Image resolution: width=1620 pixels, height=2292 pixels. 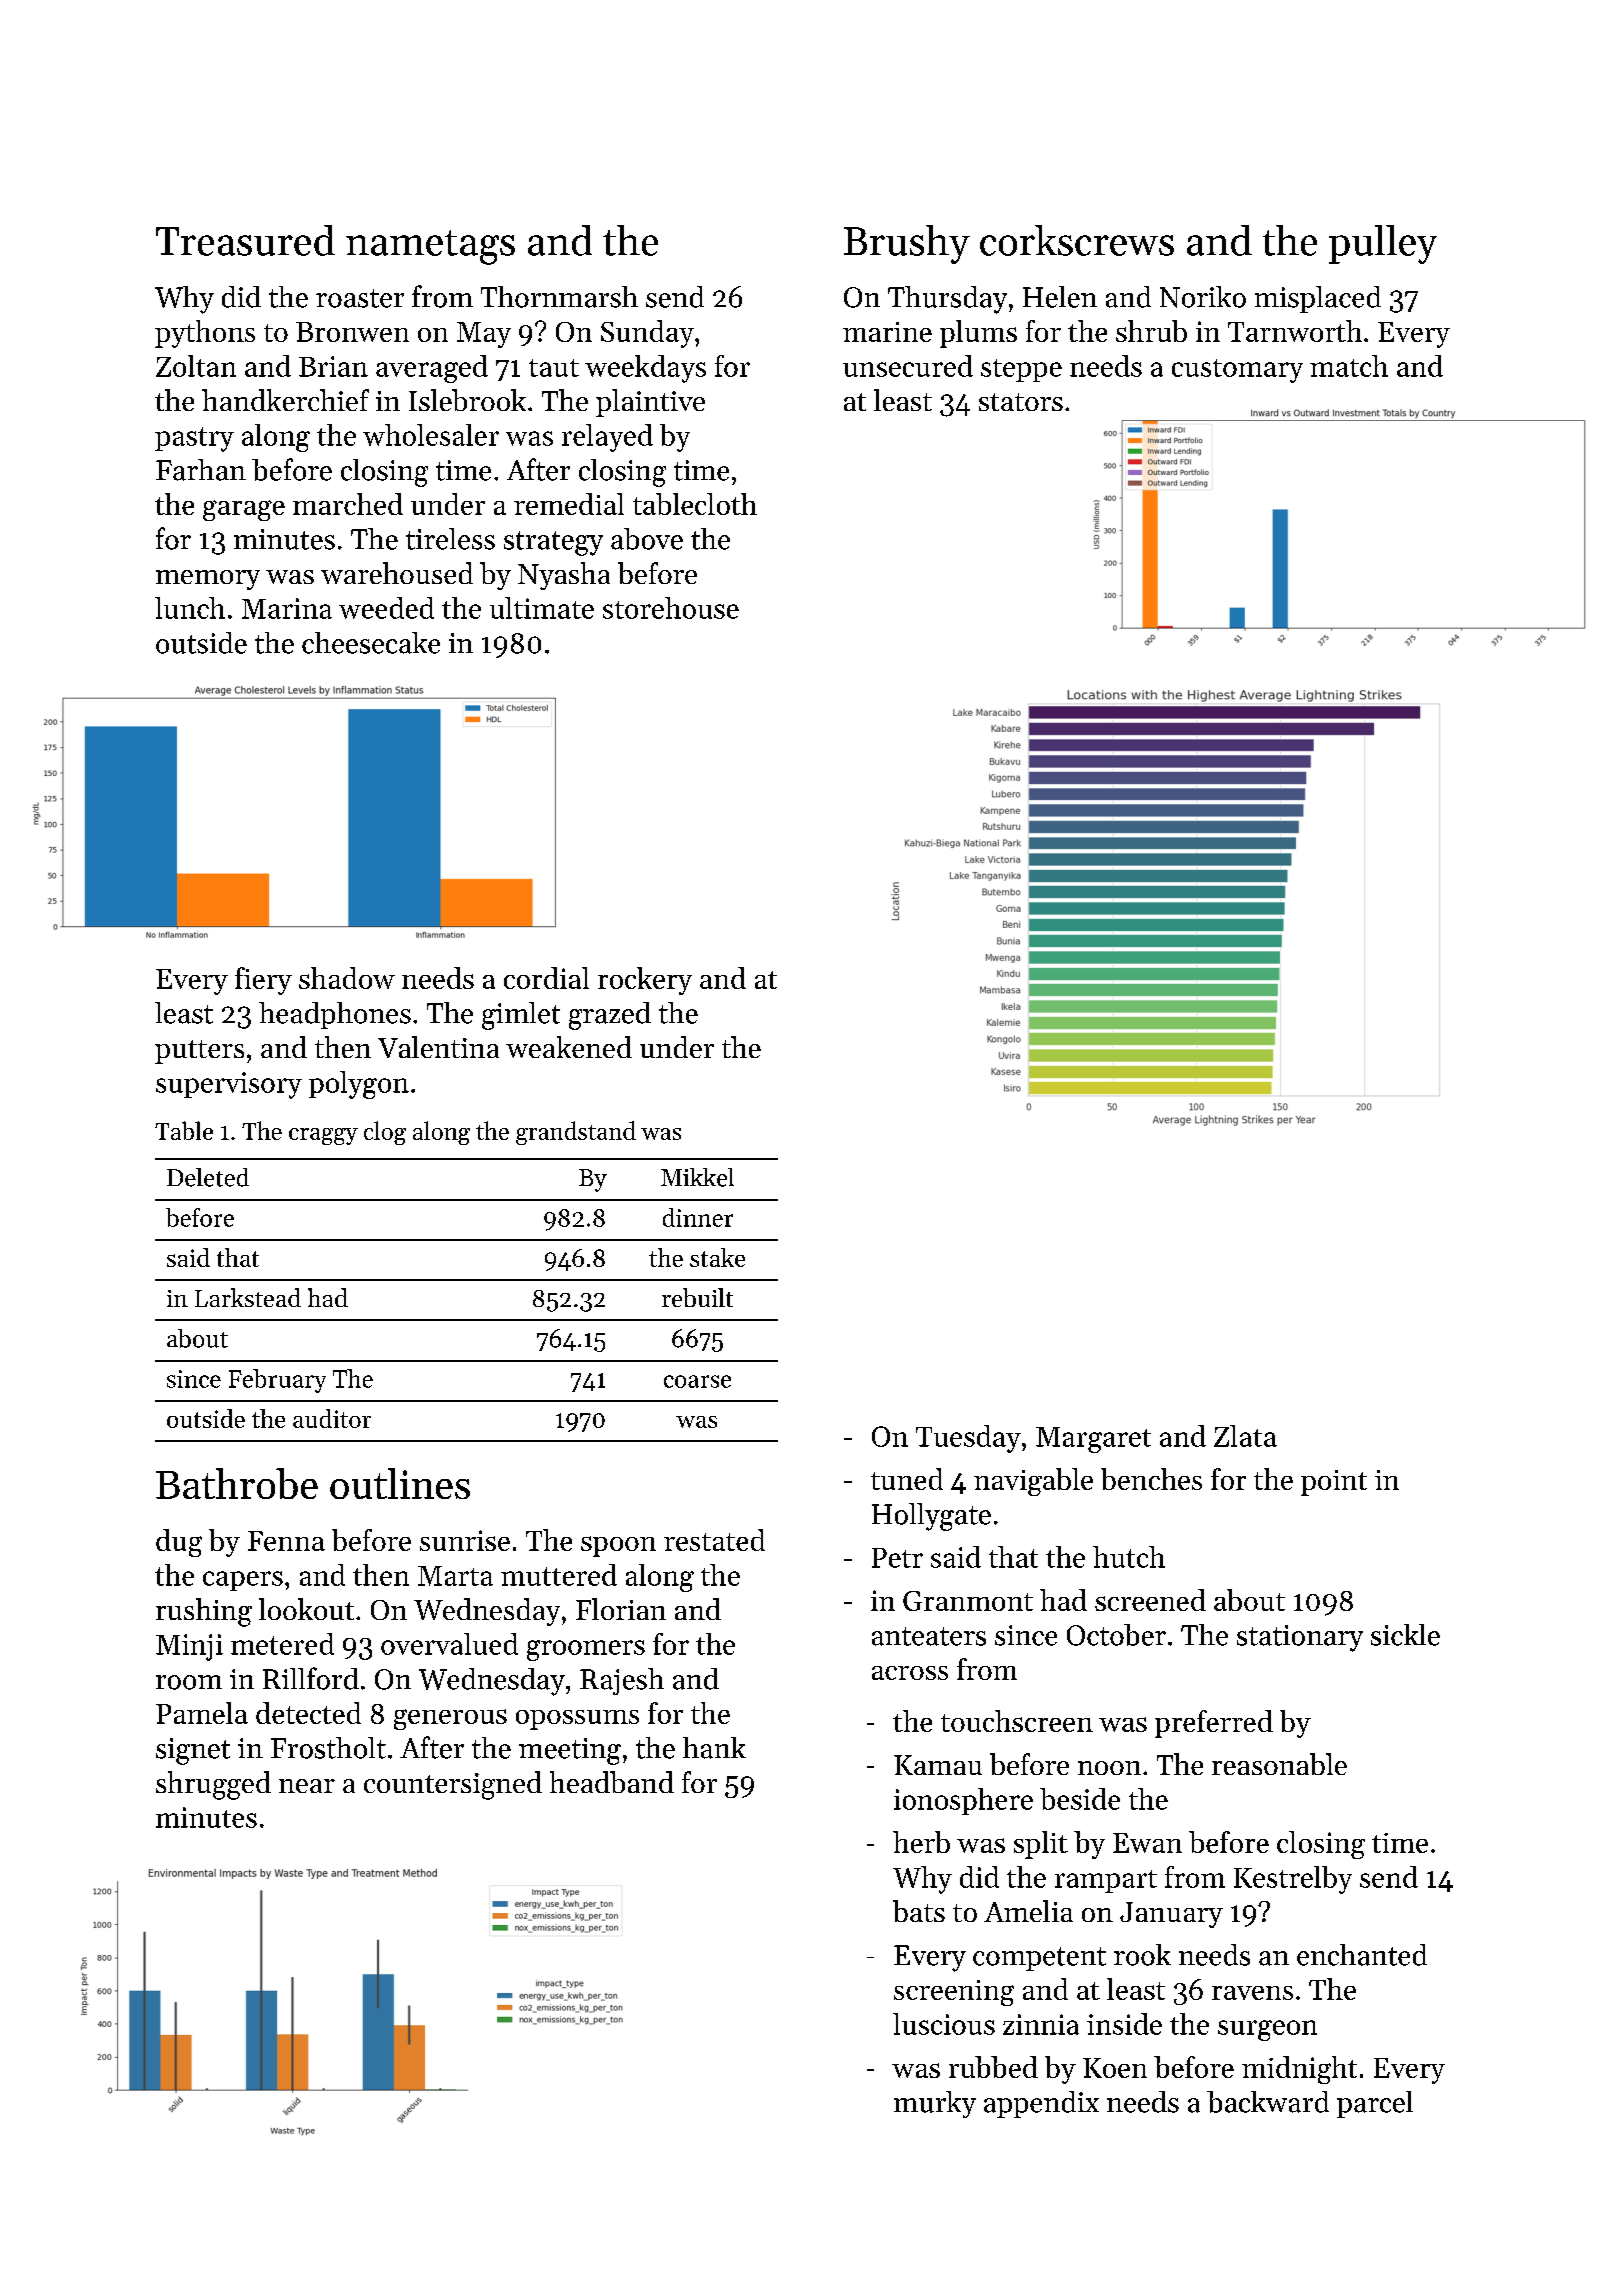 I want to click on pulley, so click(x=1383, y=244).
